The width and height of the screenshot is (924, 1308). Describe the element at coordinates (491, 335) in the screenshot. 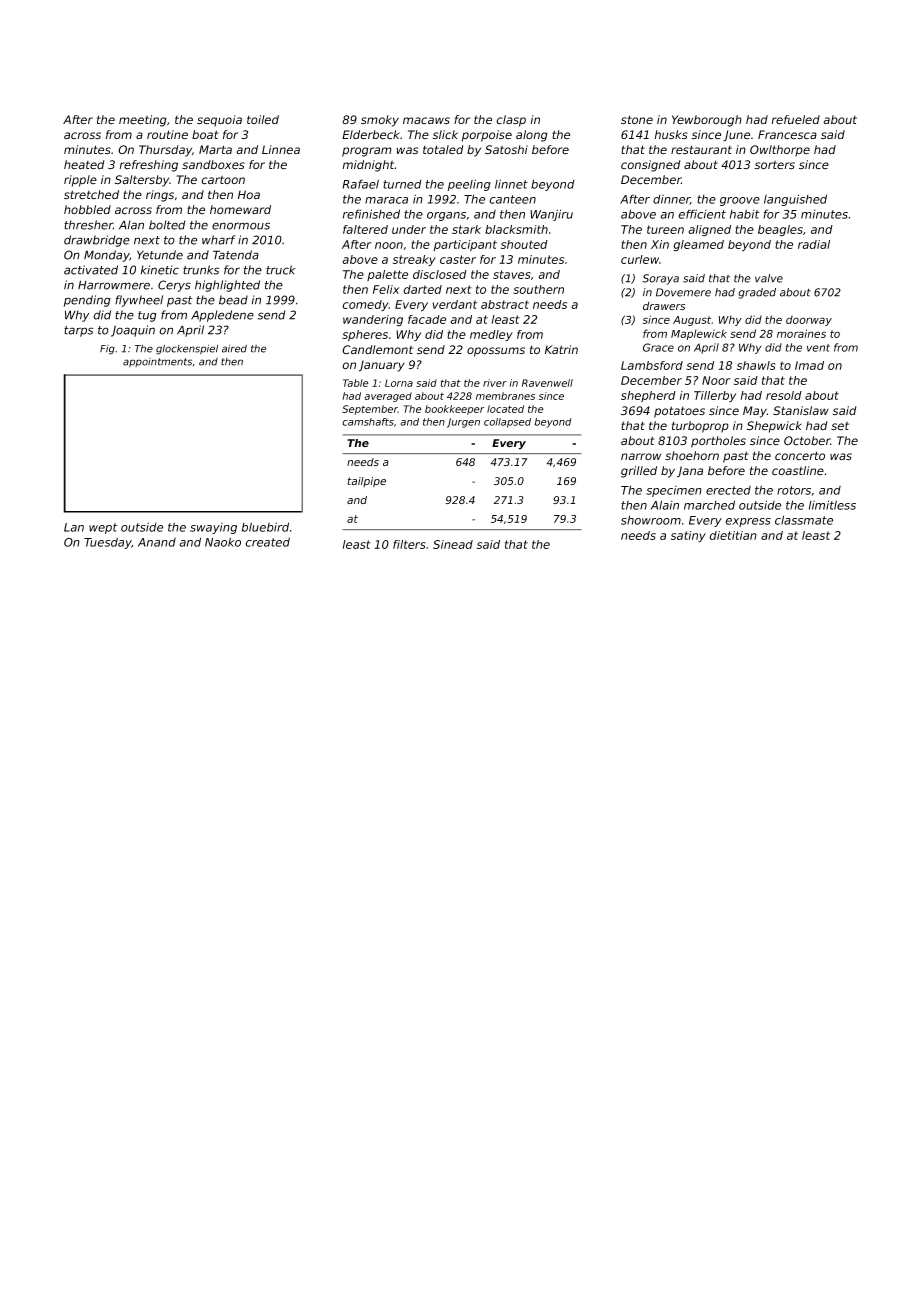

I see `medley` at that location.
